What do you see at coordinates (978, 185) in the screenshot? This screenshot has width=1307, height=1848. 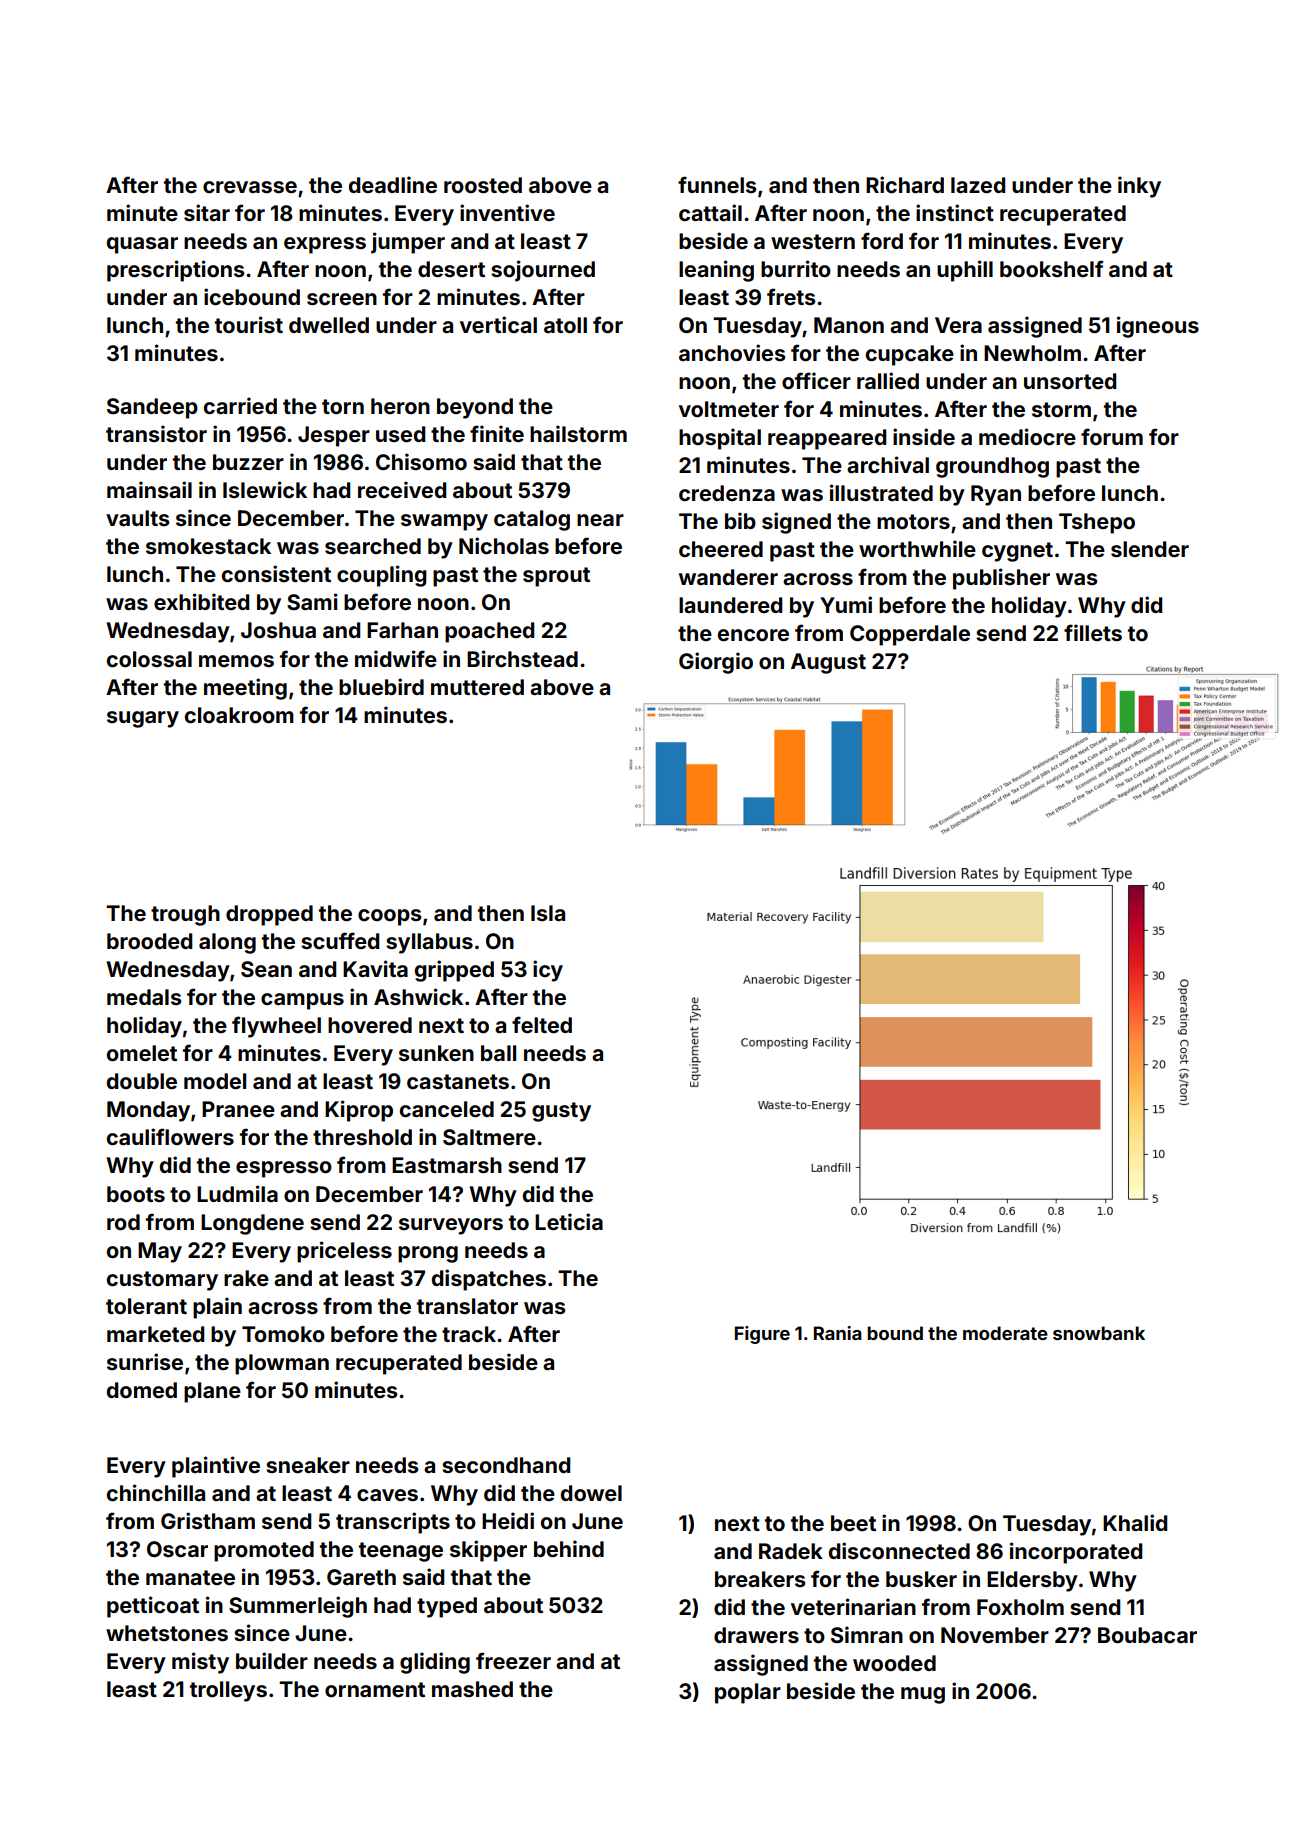 I see `lazed` at bounding box center [978, 185].
